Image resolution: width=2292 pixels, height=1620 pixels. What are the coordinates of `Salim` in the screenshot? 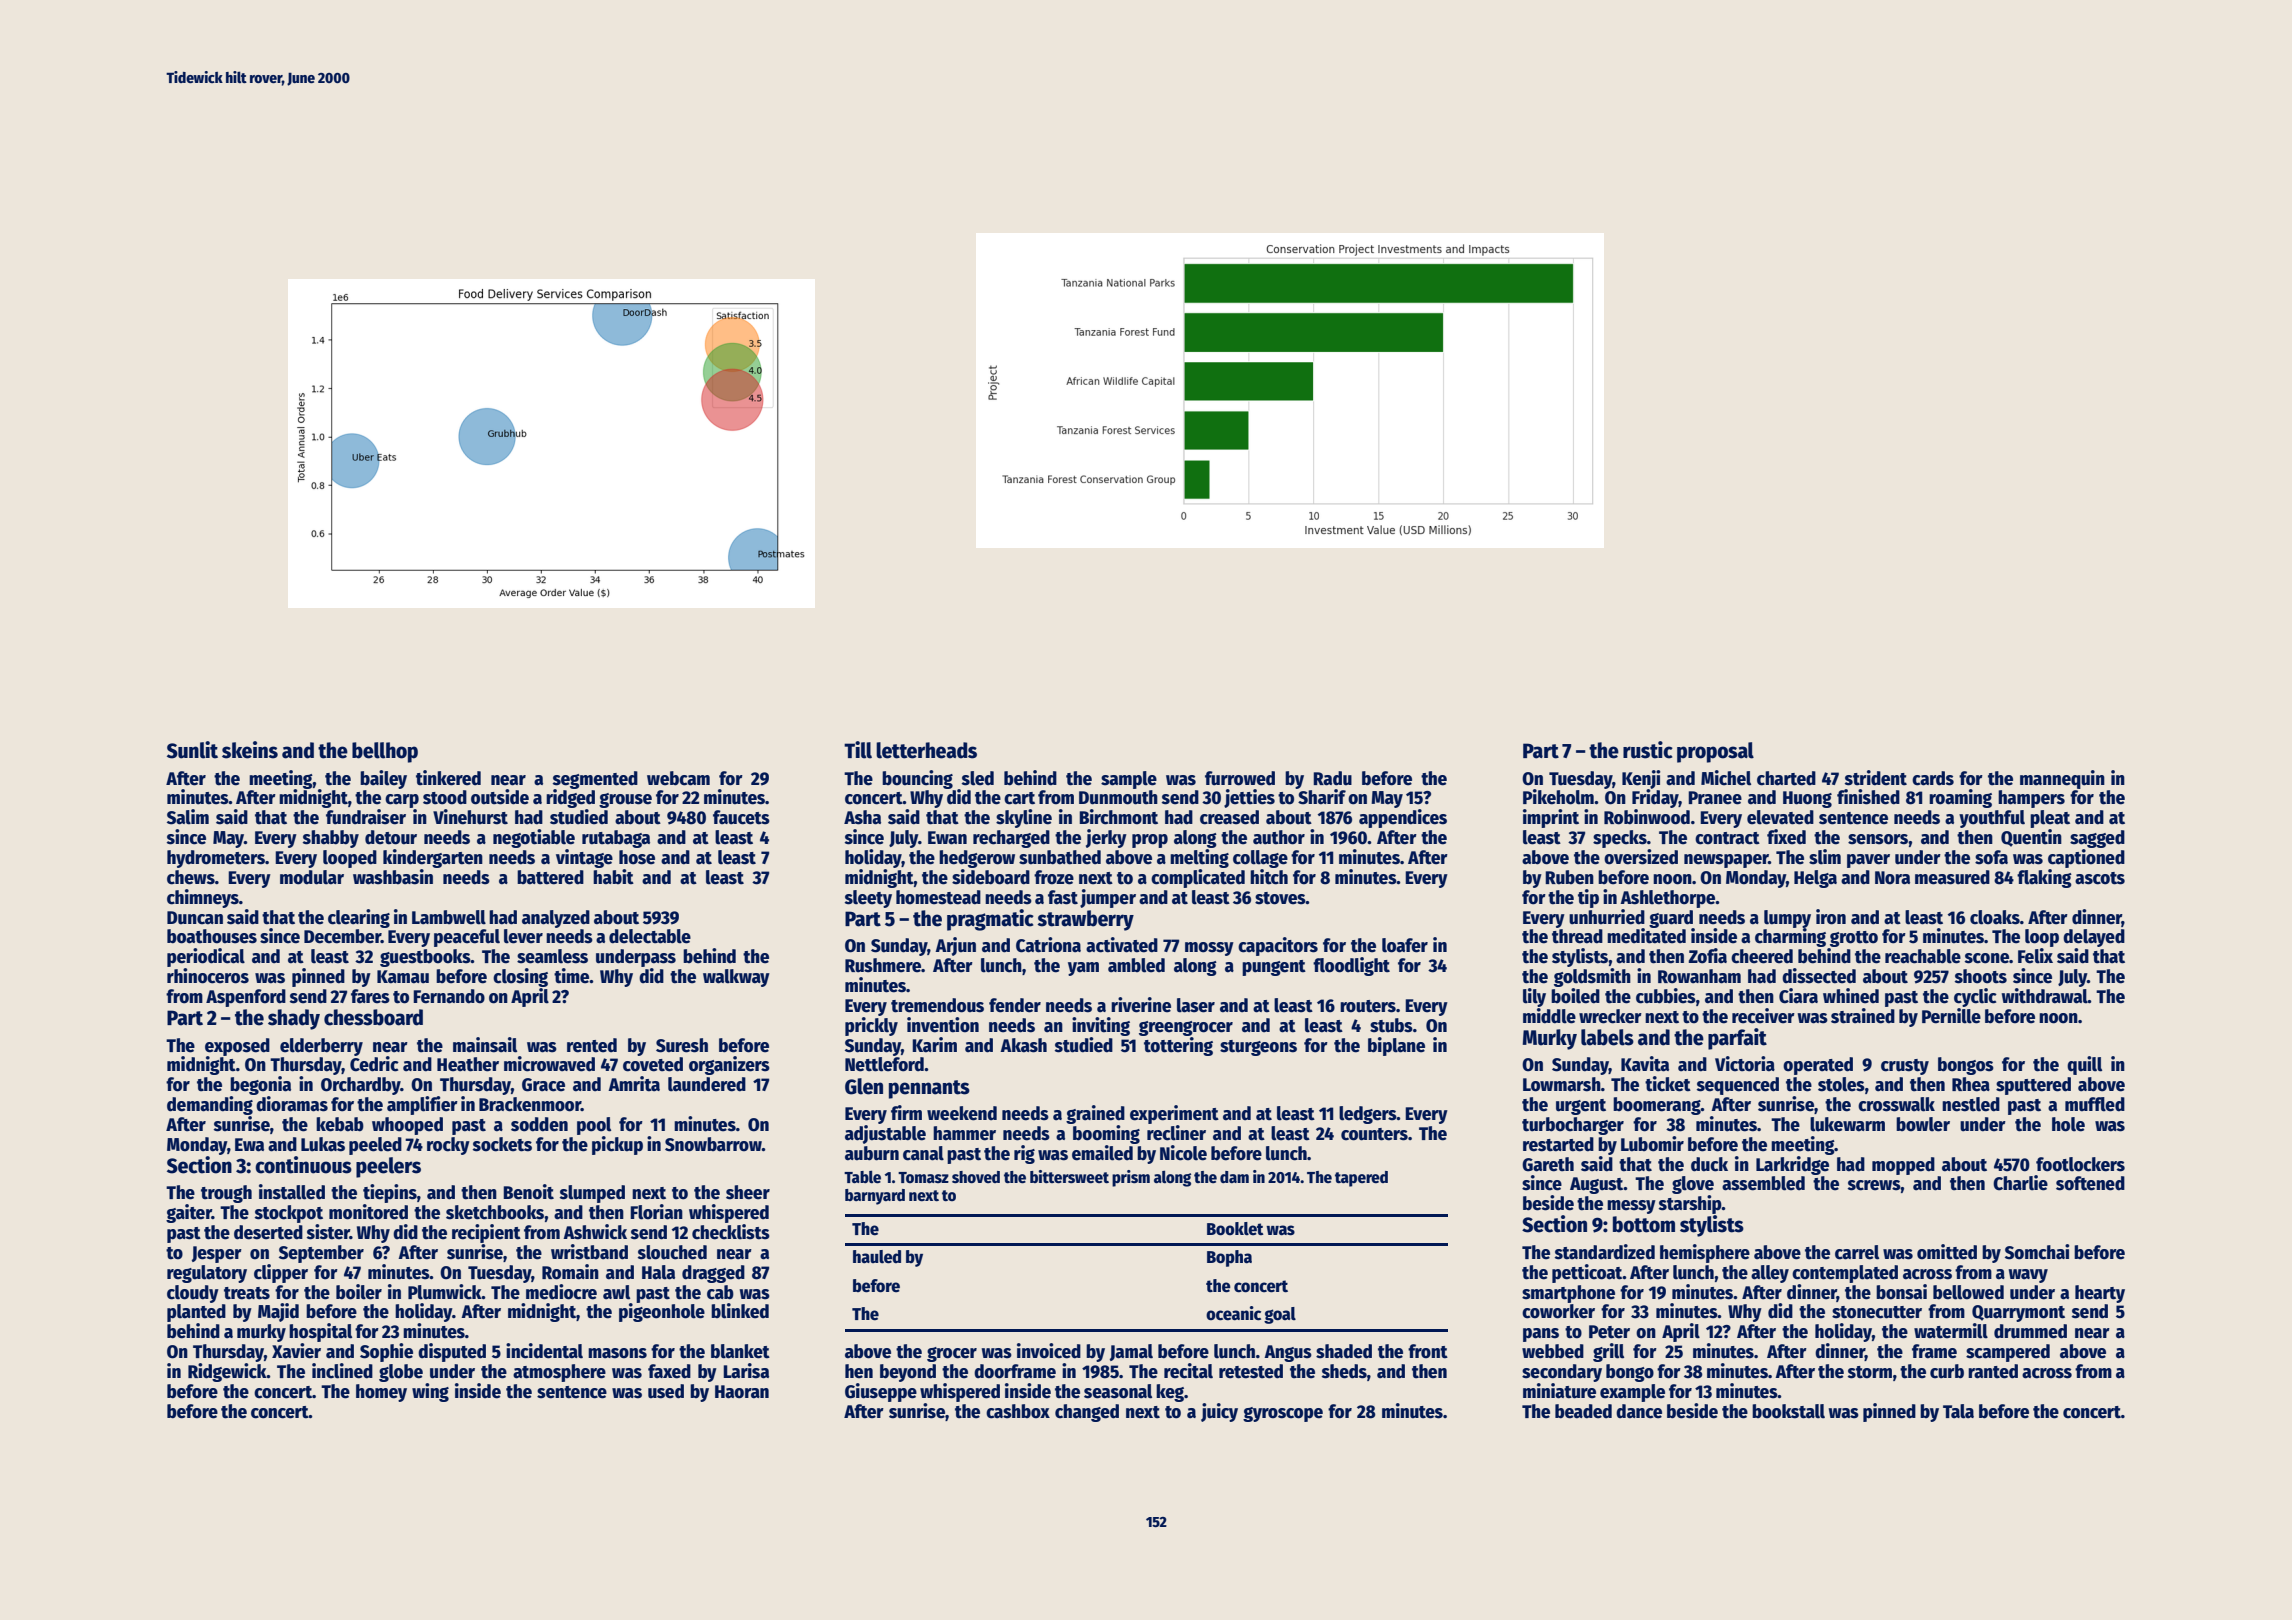 It's located at (188, 817).
